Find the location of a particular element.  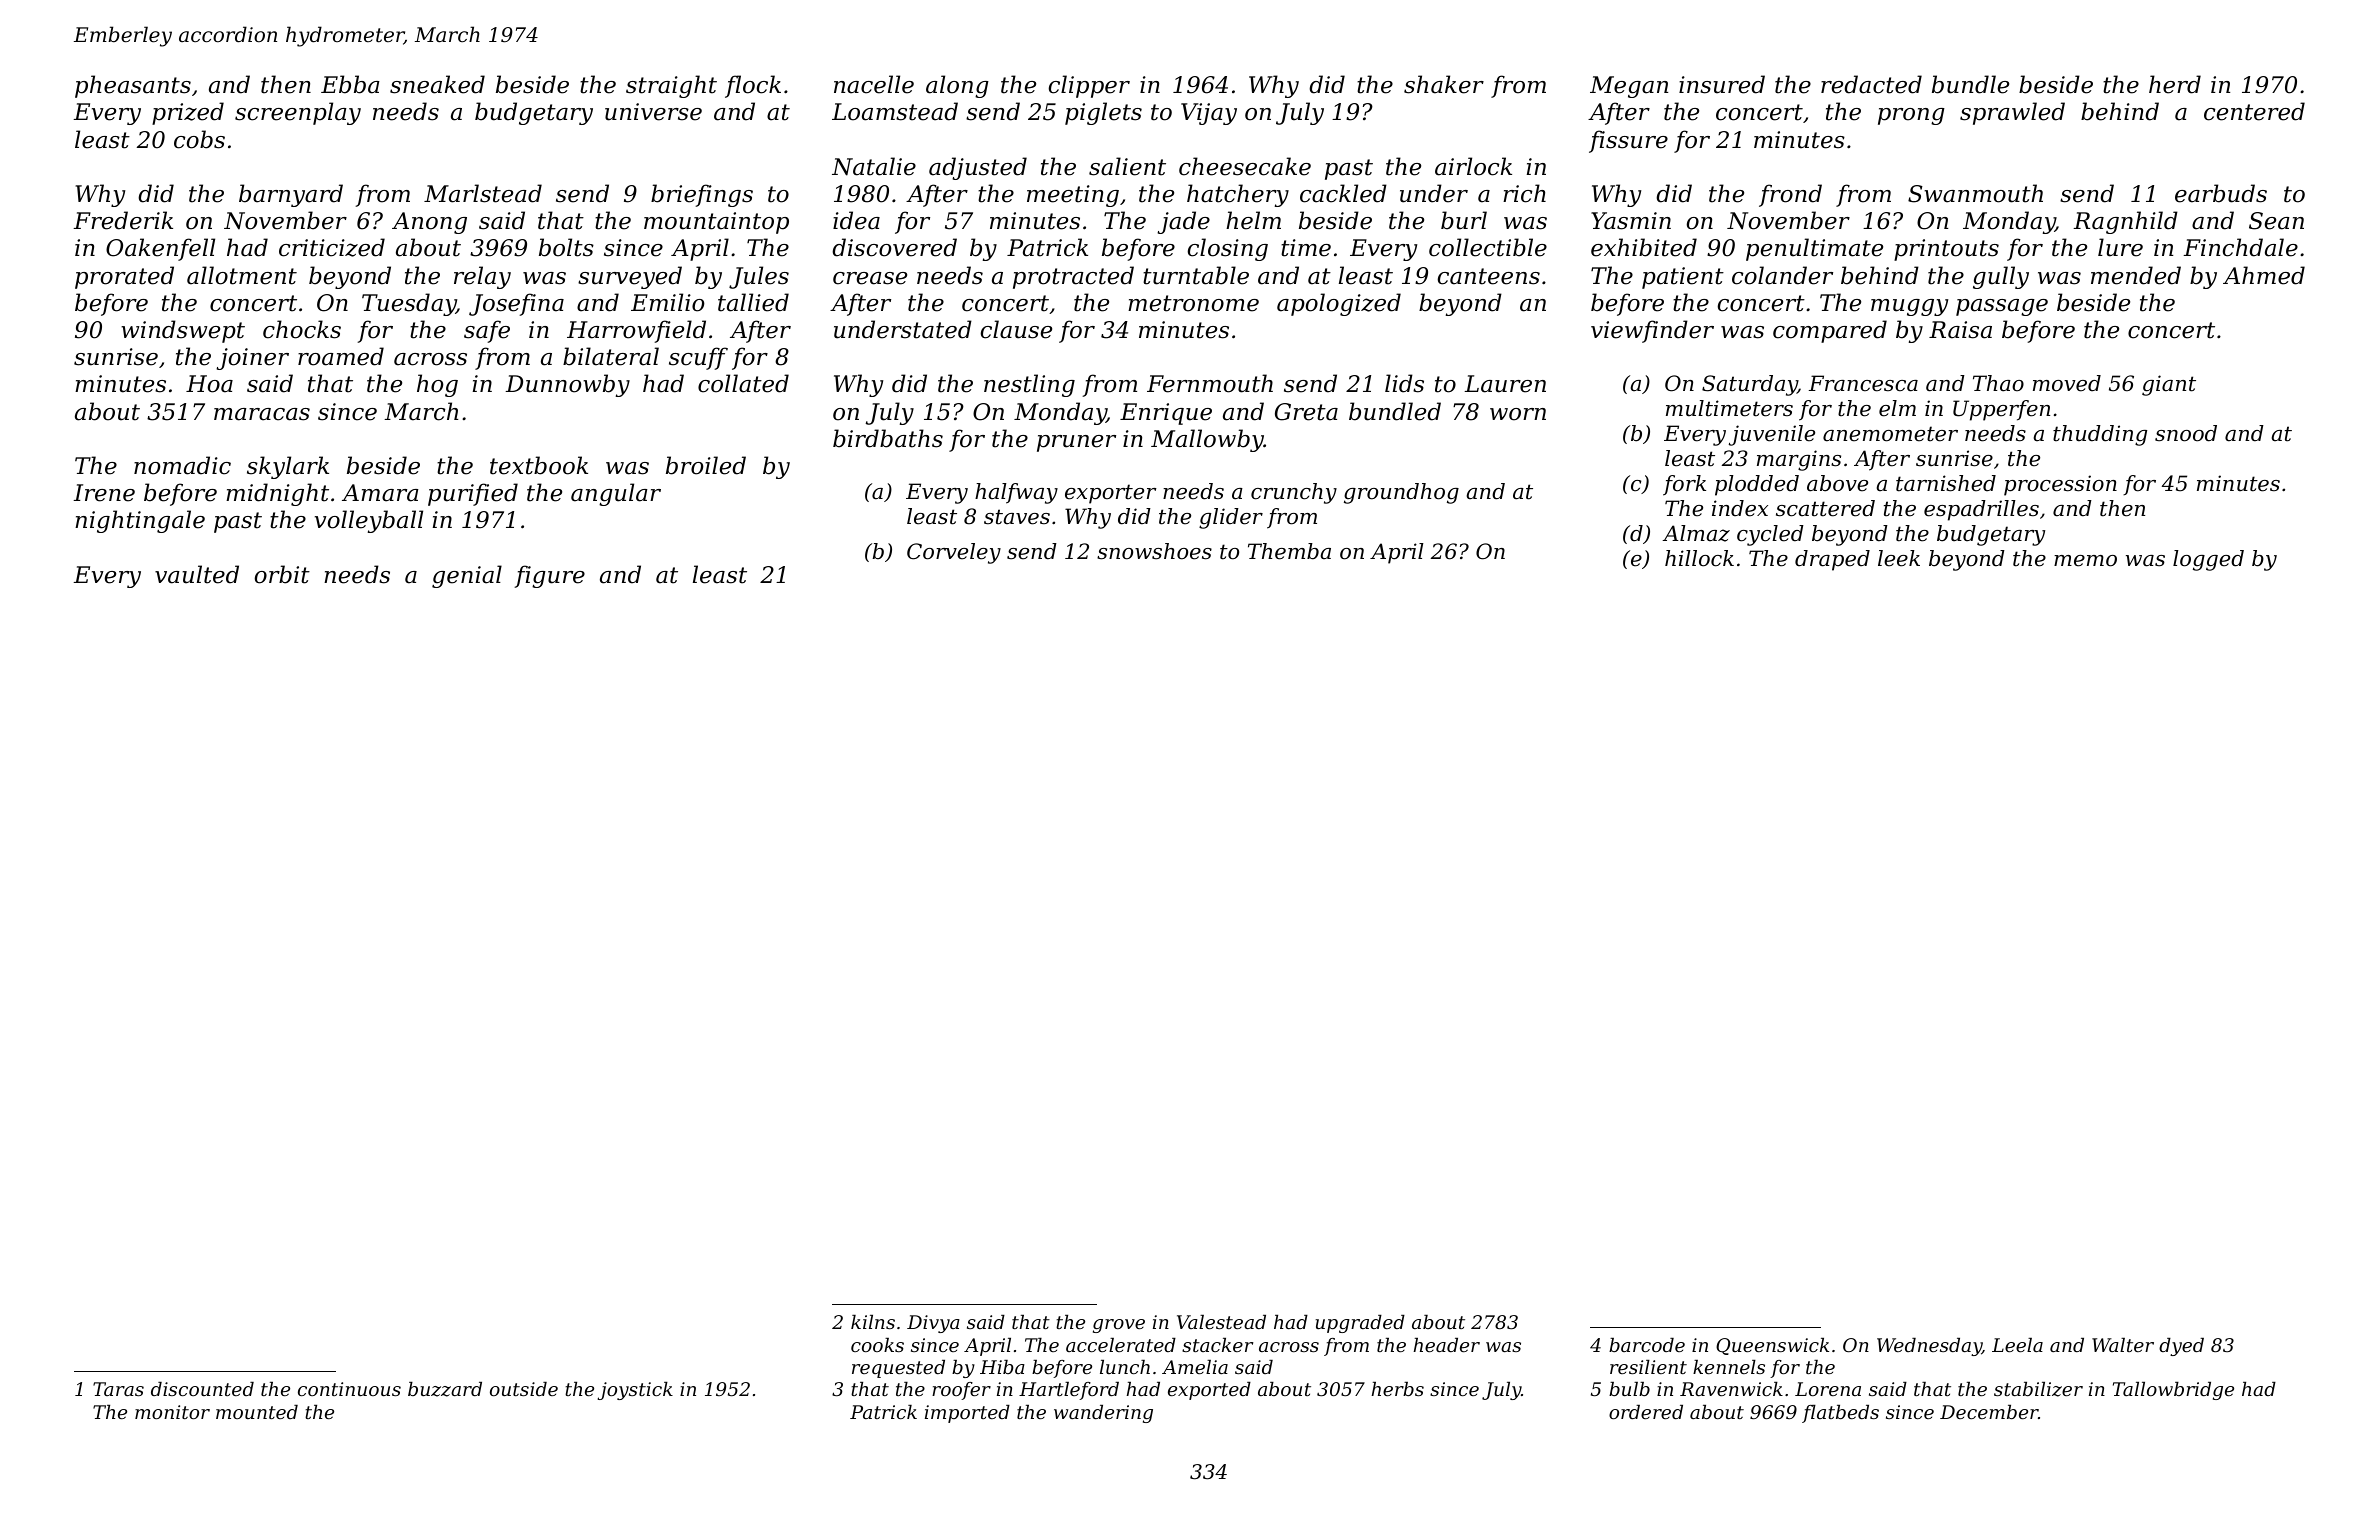

accelerated is located at coordinates (1121, 1345).
